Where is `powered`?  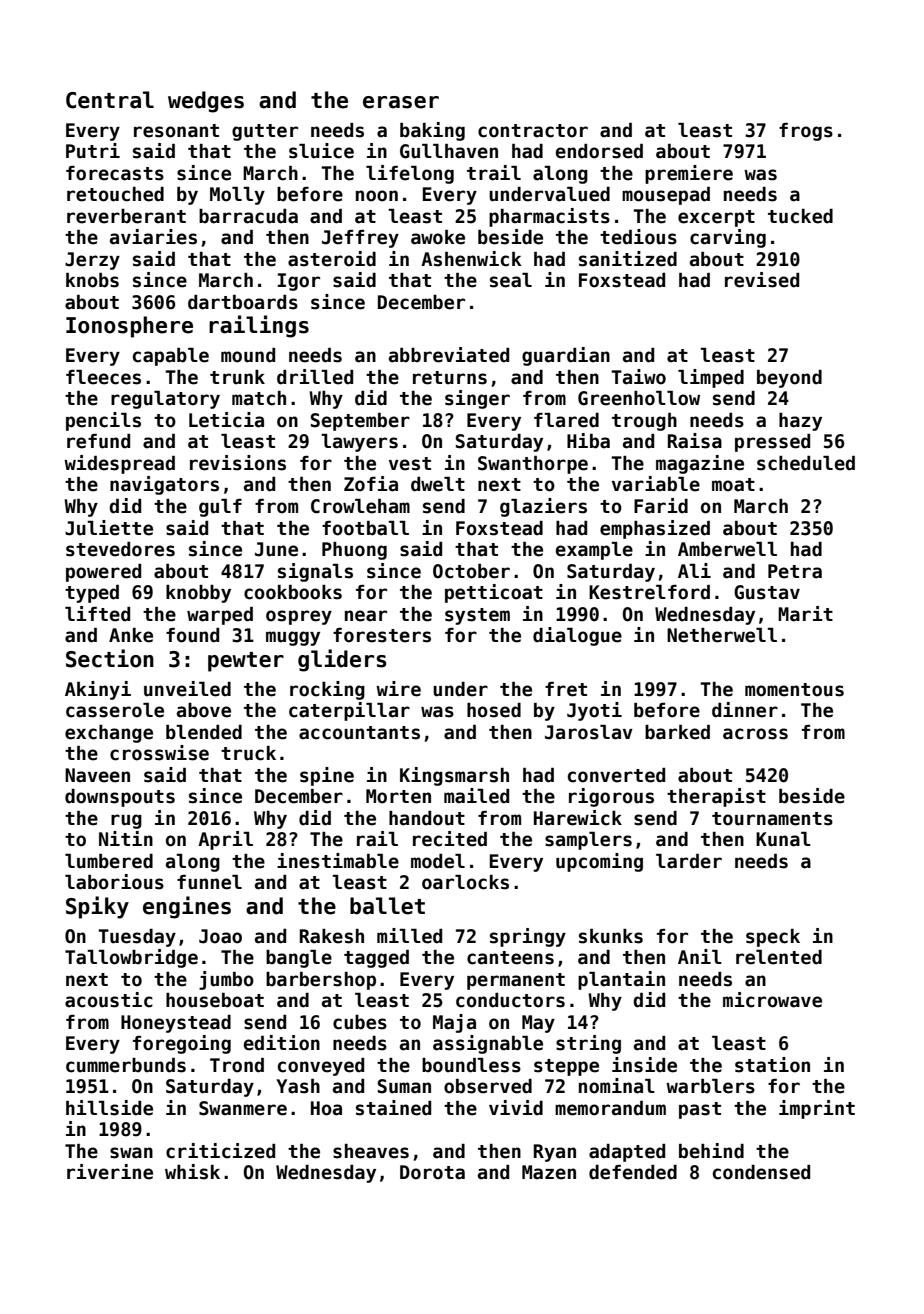 powered is located at coordinates (103, 573).
